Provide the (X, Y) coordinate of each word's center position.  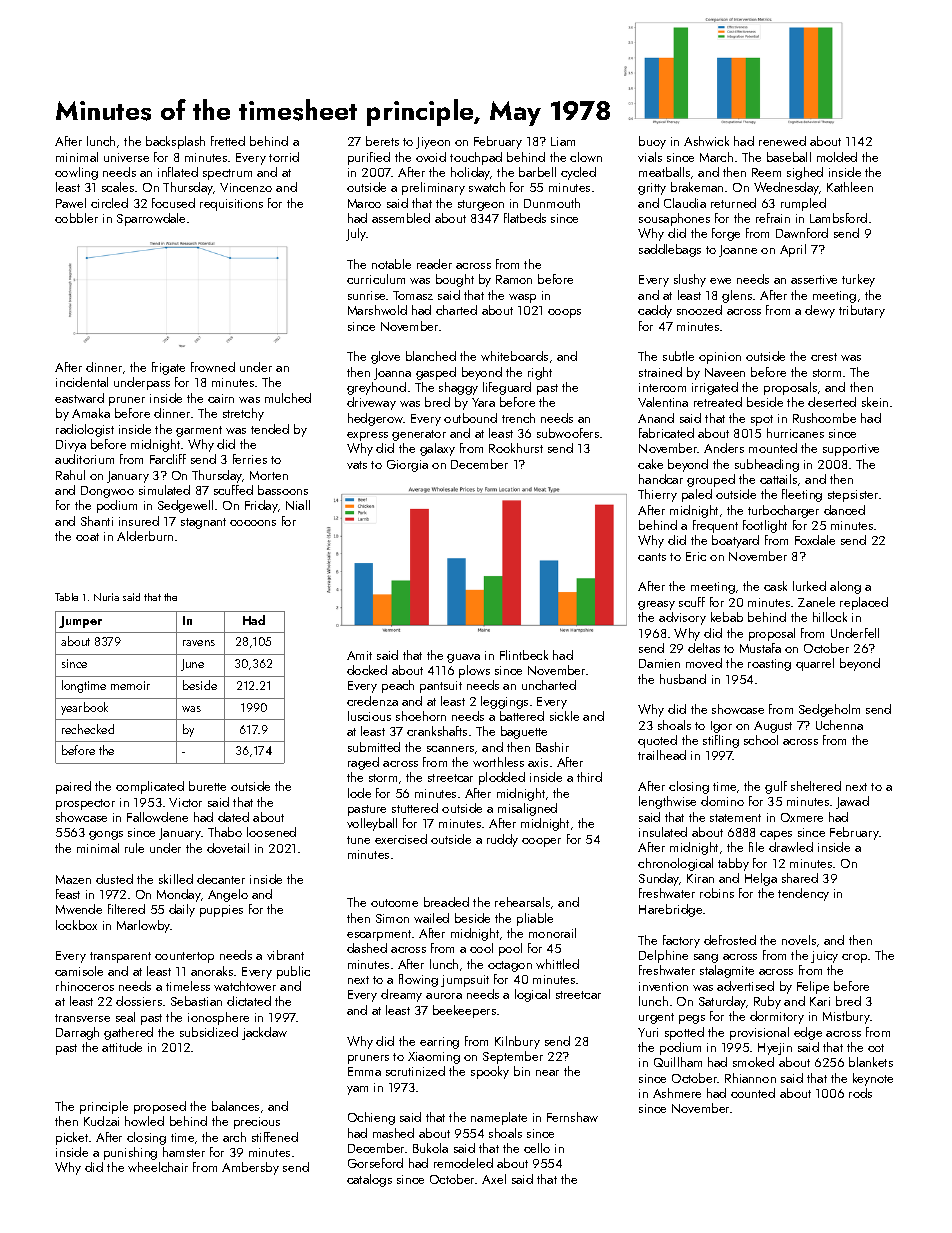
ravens (199, 643)
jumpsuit (465, 981)
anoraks (212, 971)
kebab (727, 617)
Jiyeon (433, 143)
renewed (782, 141)
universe (126, 157)
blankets (871, 1062)
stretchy (243, 414)
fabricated (666, 433)
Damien (659, 663)
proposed (160, 1107)
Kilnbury (517, 1042)
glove (385, 357)
